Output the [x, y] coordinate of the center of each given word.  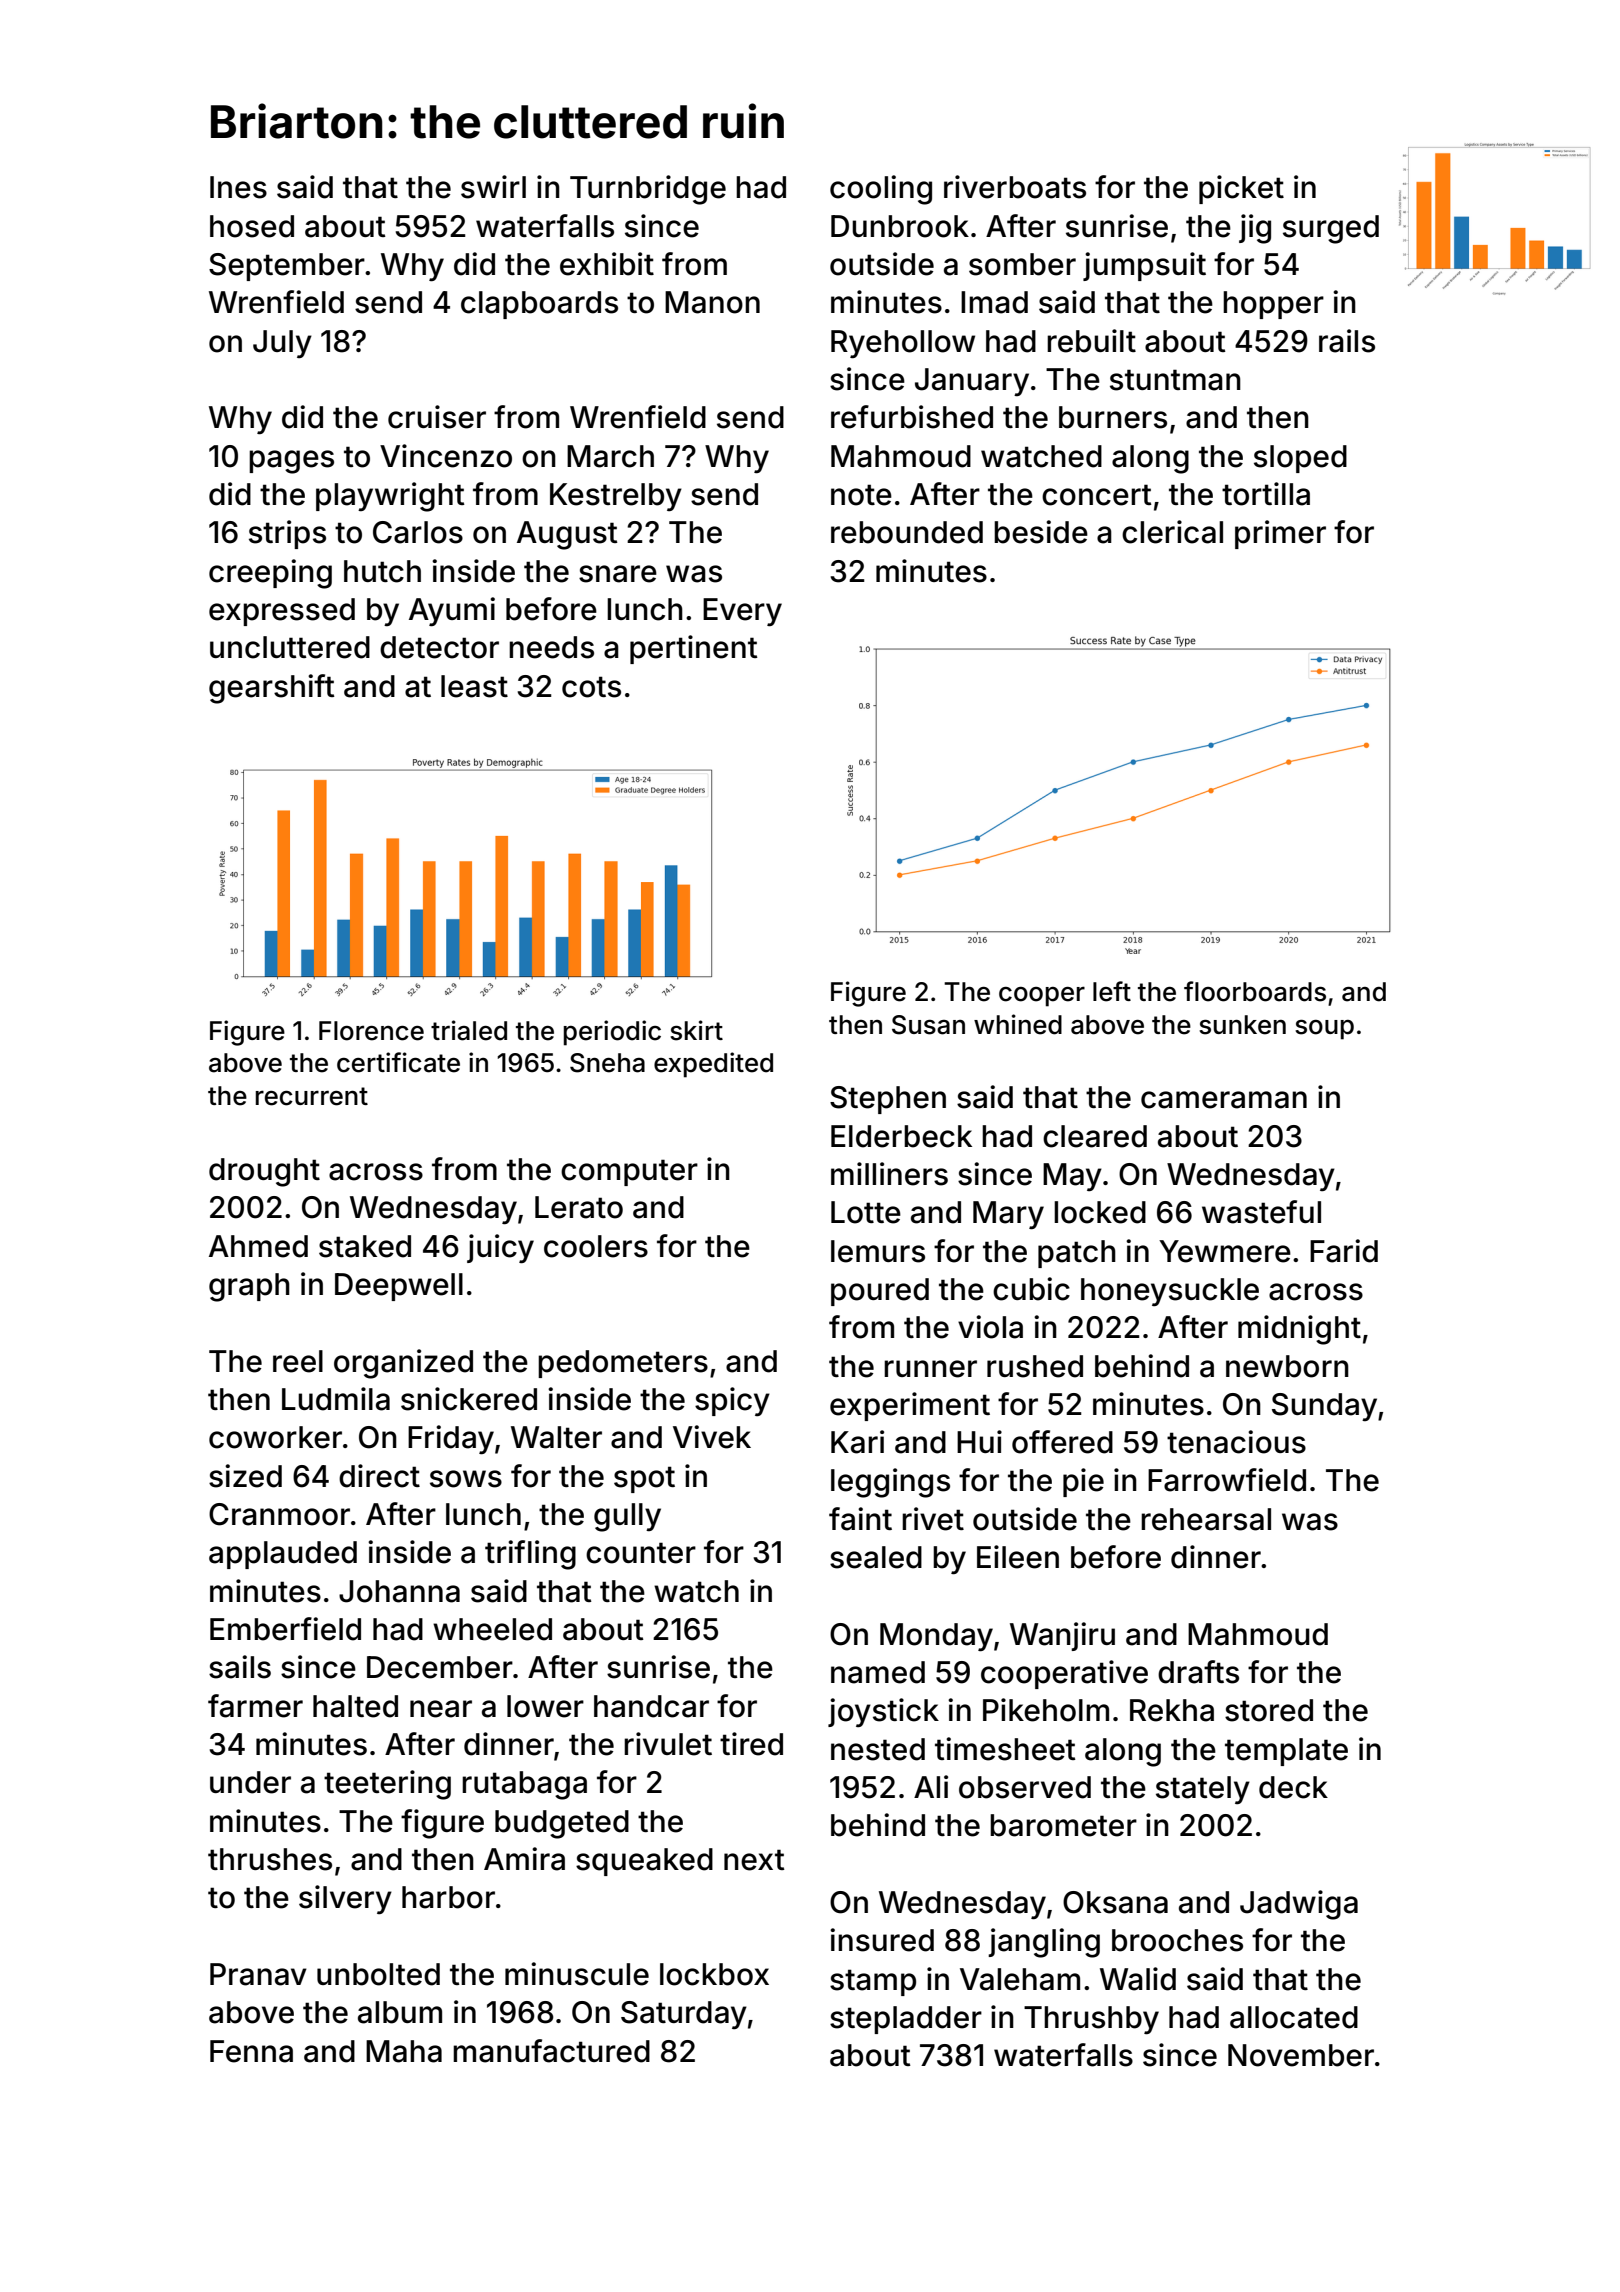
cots [591, 687]
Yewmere [1225, 1251]
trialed [469, 1030]
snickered [469, 1399]
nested [878, 1749]
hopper [1273, 305]
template [1286, 1752]
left [1112, 991]
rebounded [907, 532]
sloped [1300, 459]
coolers [596, 1246]
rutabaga [524, 1785]
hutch [382, 571]
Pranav [258, 1974]
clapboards [539, 305]
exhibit [607, 264]
